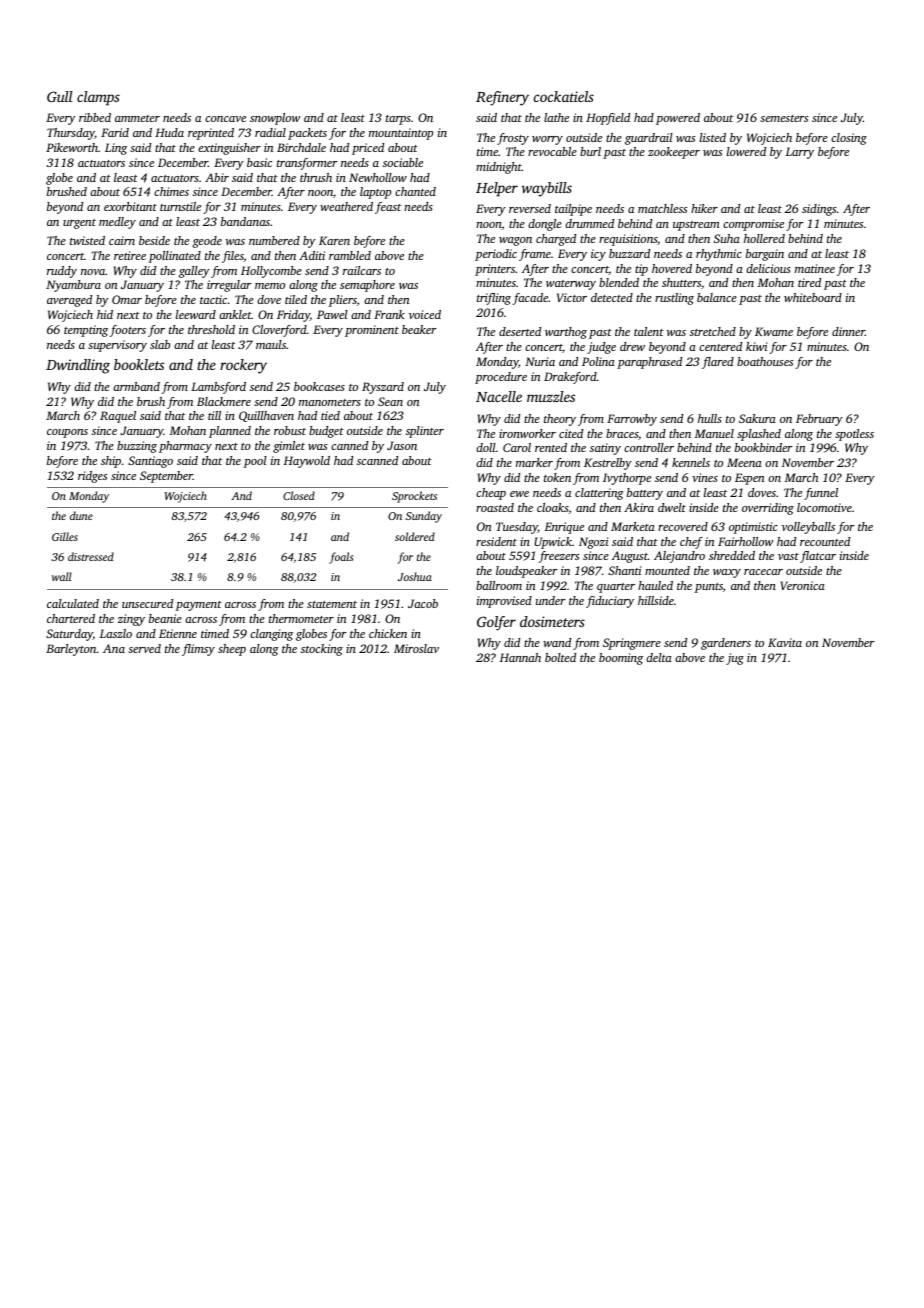 Image resolution: width=924 pixels, height=1308 pixels. What do you see at coordinates (744, 462) in the document?
I see `Meena` at bounding box center [744, 462].
